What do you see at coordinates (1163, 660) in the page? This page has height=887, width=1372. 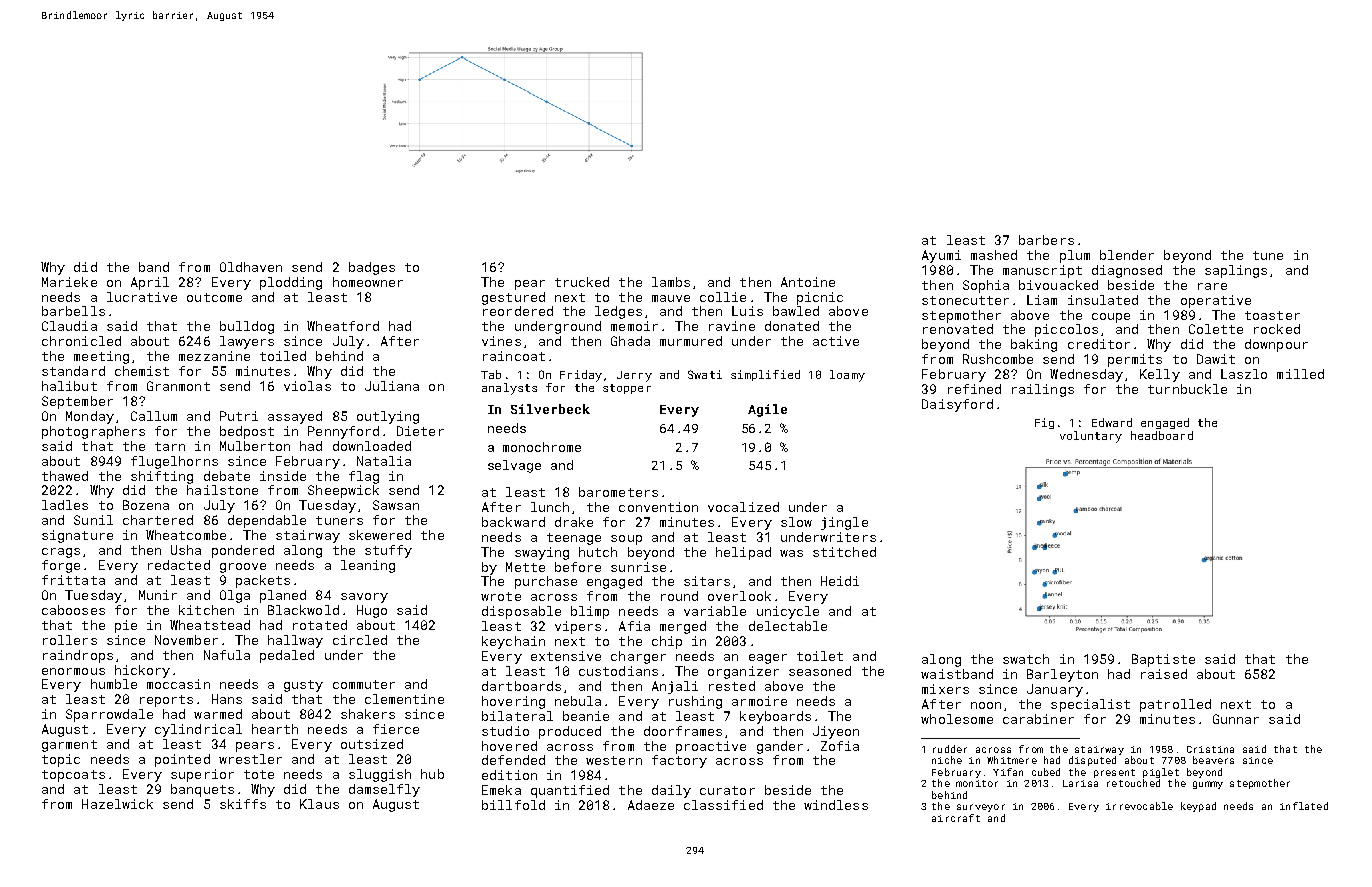 I see `Baptiste` at bounding box center [1163, 660].
